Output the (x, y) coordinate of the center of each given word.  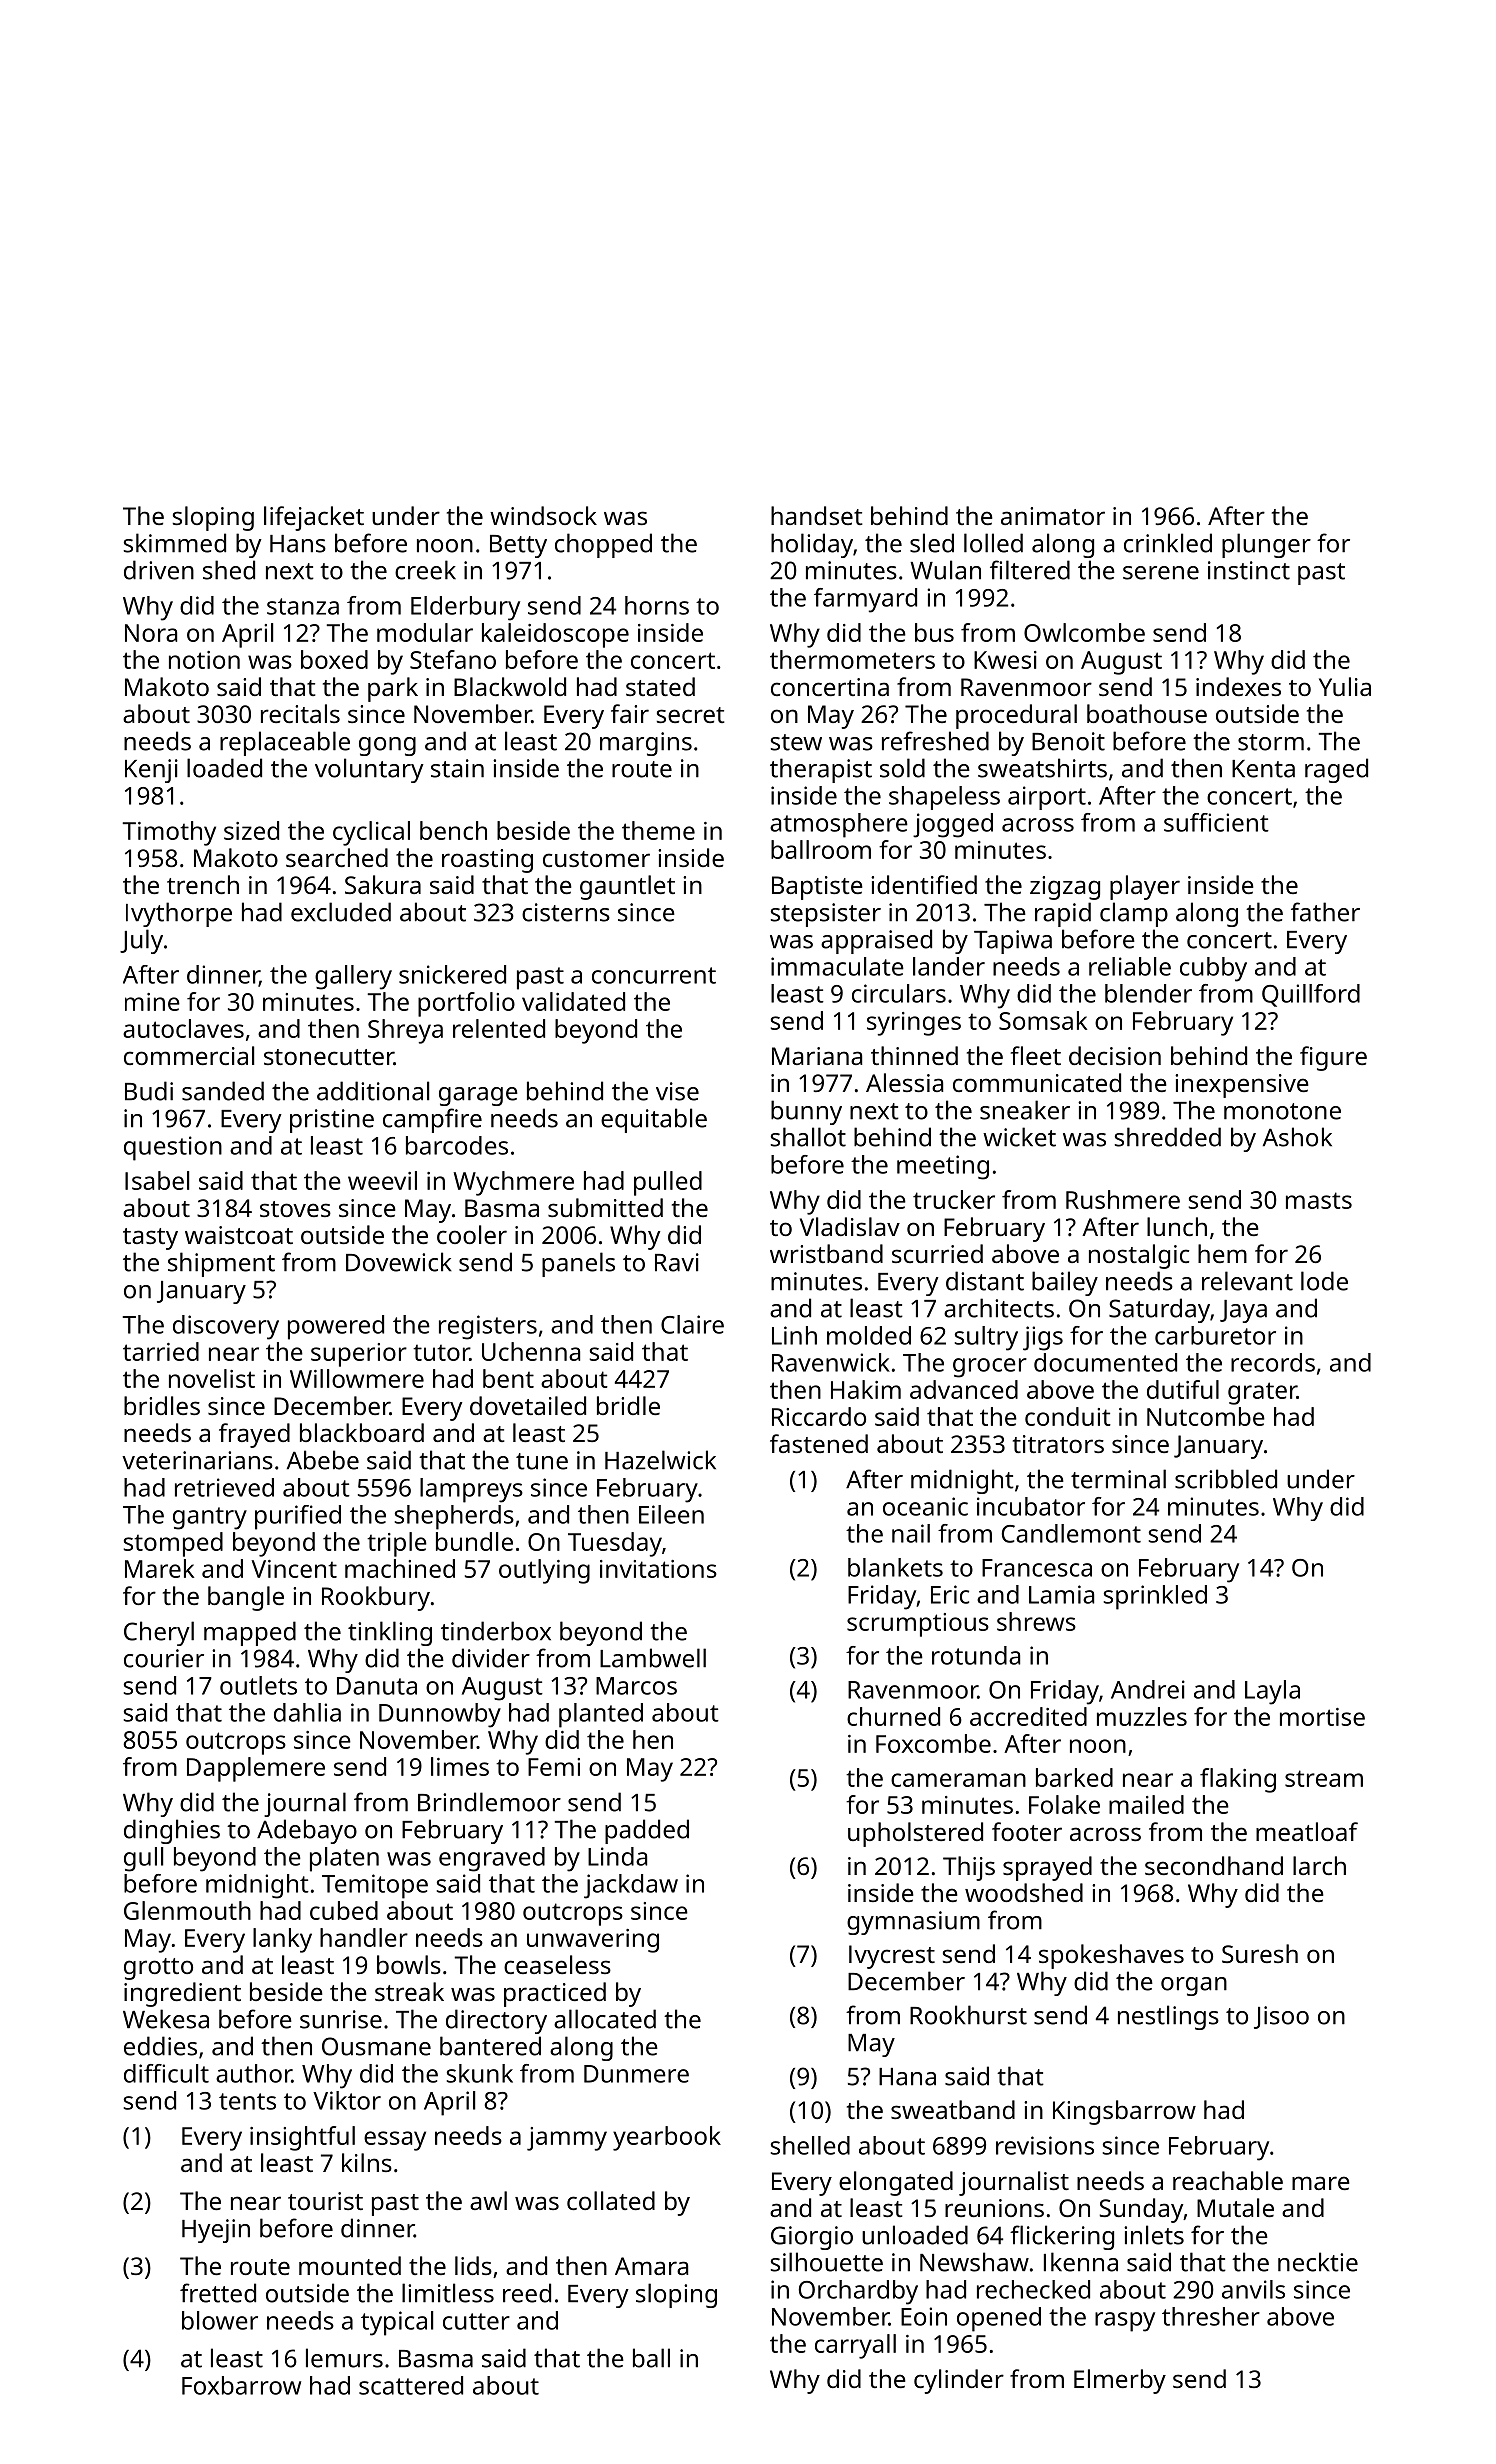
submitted (605, 1207)
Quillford (1311, 995)
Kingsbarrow (1124, 2112)
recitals (300, 713)
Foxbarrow (241, 2385)
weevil (382, 1180)
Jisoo (1281, 2017)
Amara (651, 2266)
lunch (1177, 1226)
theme (658, 830)
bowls (409, 1964)
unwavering (593, 1941)
